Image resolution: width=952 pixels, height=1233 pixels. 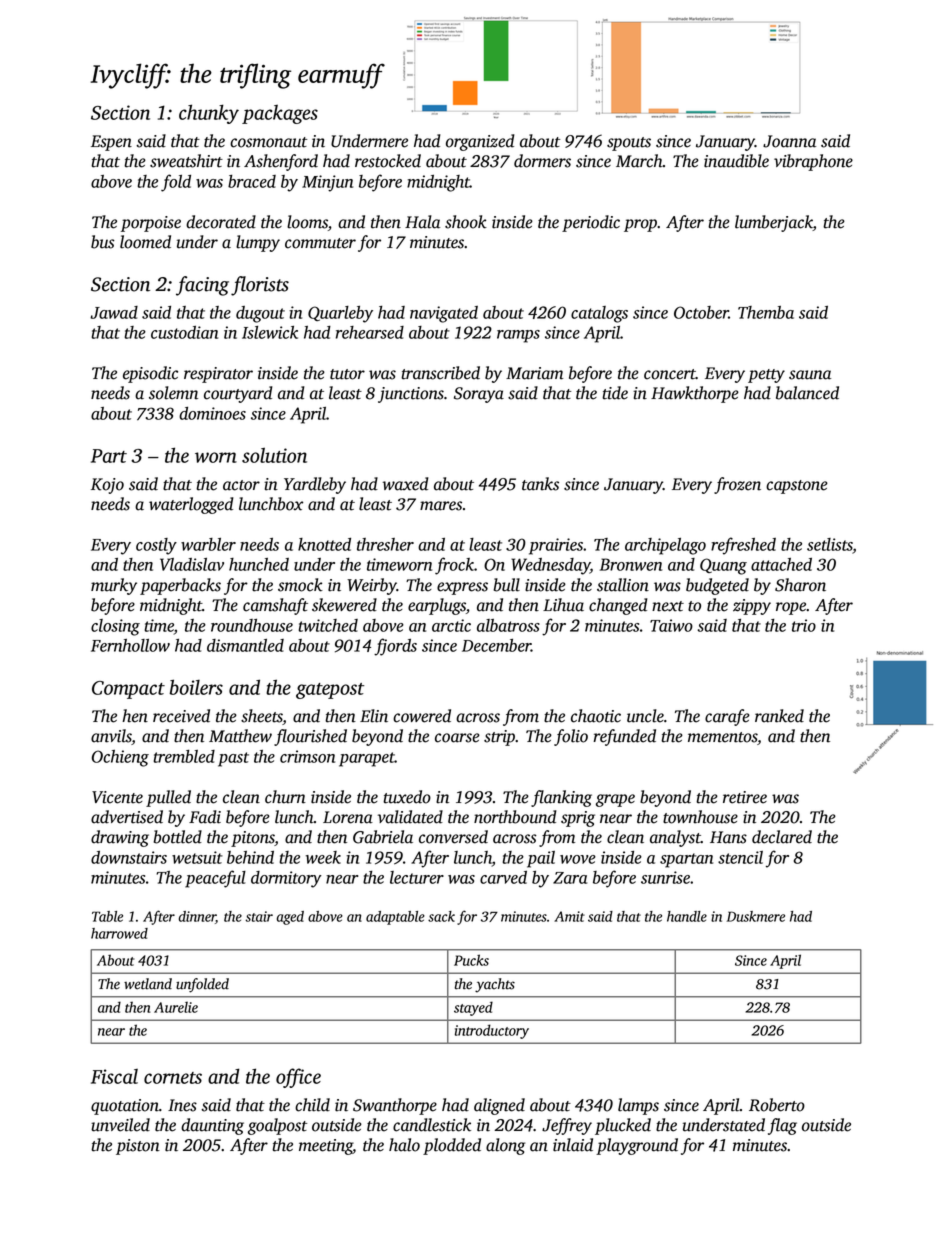 What do you see at coordinates (737, 485) in the screenshot?
I see `frozen` at bounding box center [737, 485].
